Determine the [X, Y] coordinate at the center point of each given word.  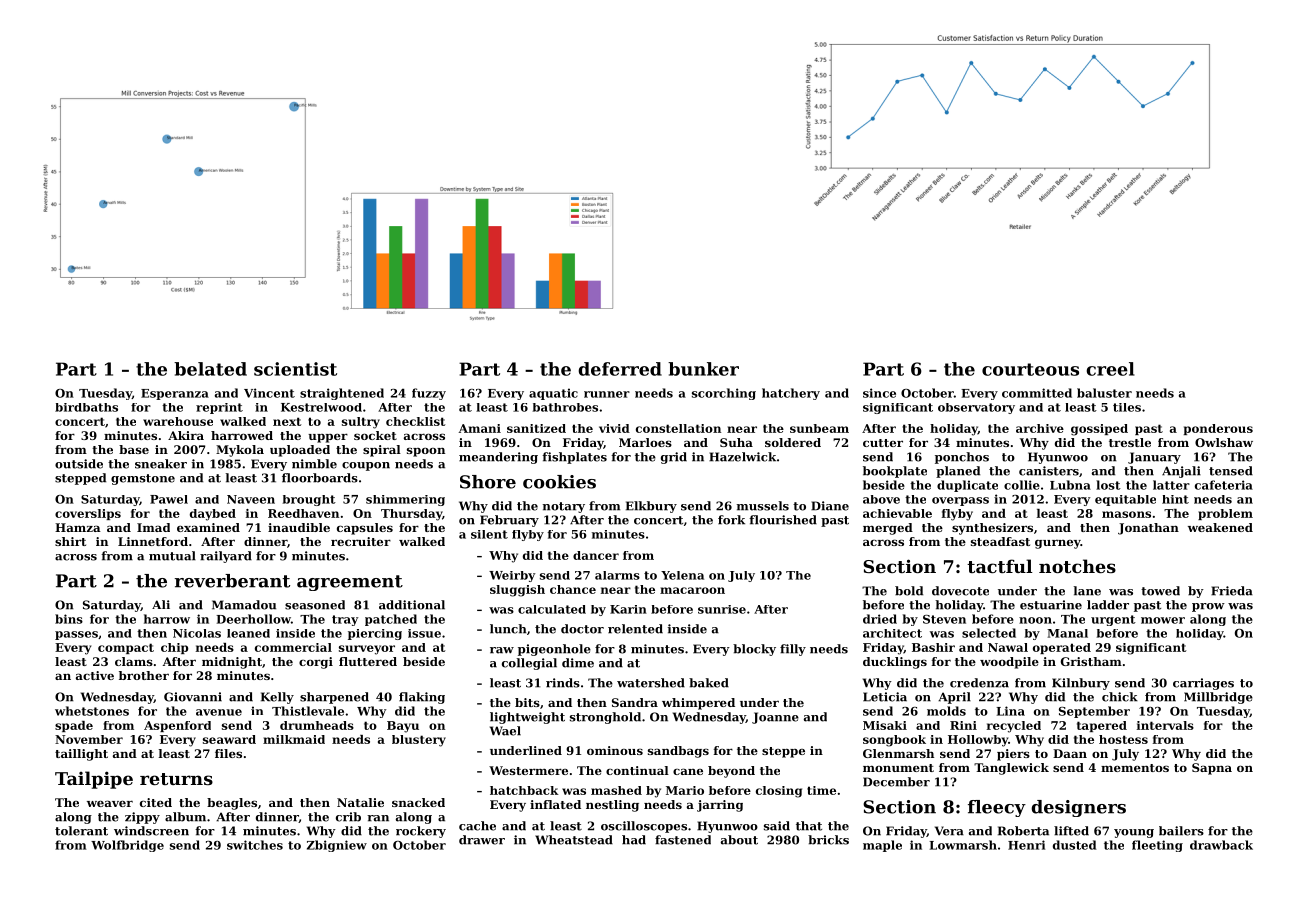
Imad [153, 527]
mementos [1135, 768]
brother [144, 675]
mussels [763, 506]
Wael [505, 731]
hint [1175, 499]
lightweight [527, 718]
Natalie [360, 802]
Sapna [1212, 769]
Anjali [1181, 472]
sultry [361, 423]
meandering [498, 458]
